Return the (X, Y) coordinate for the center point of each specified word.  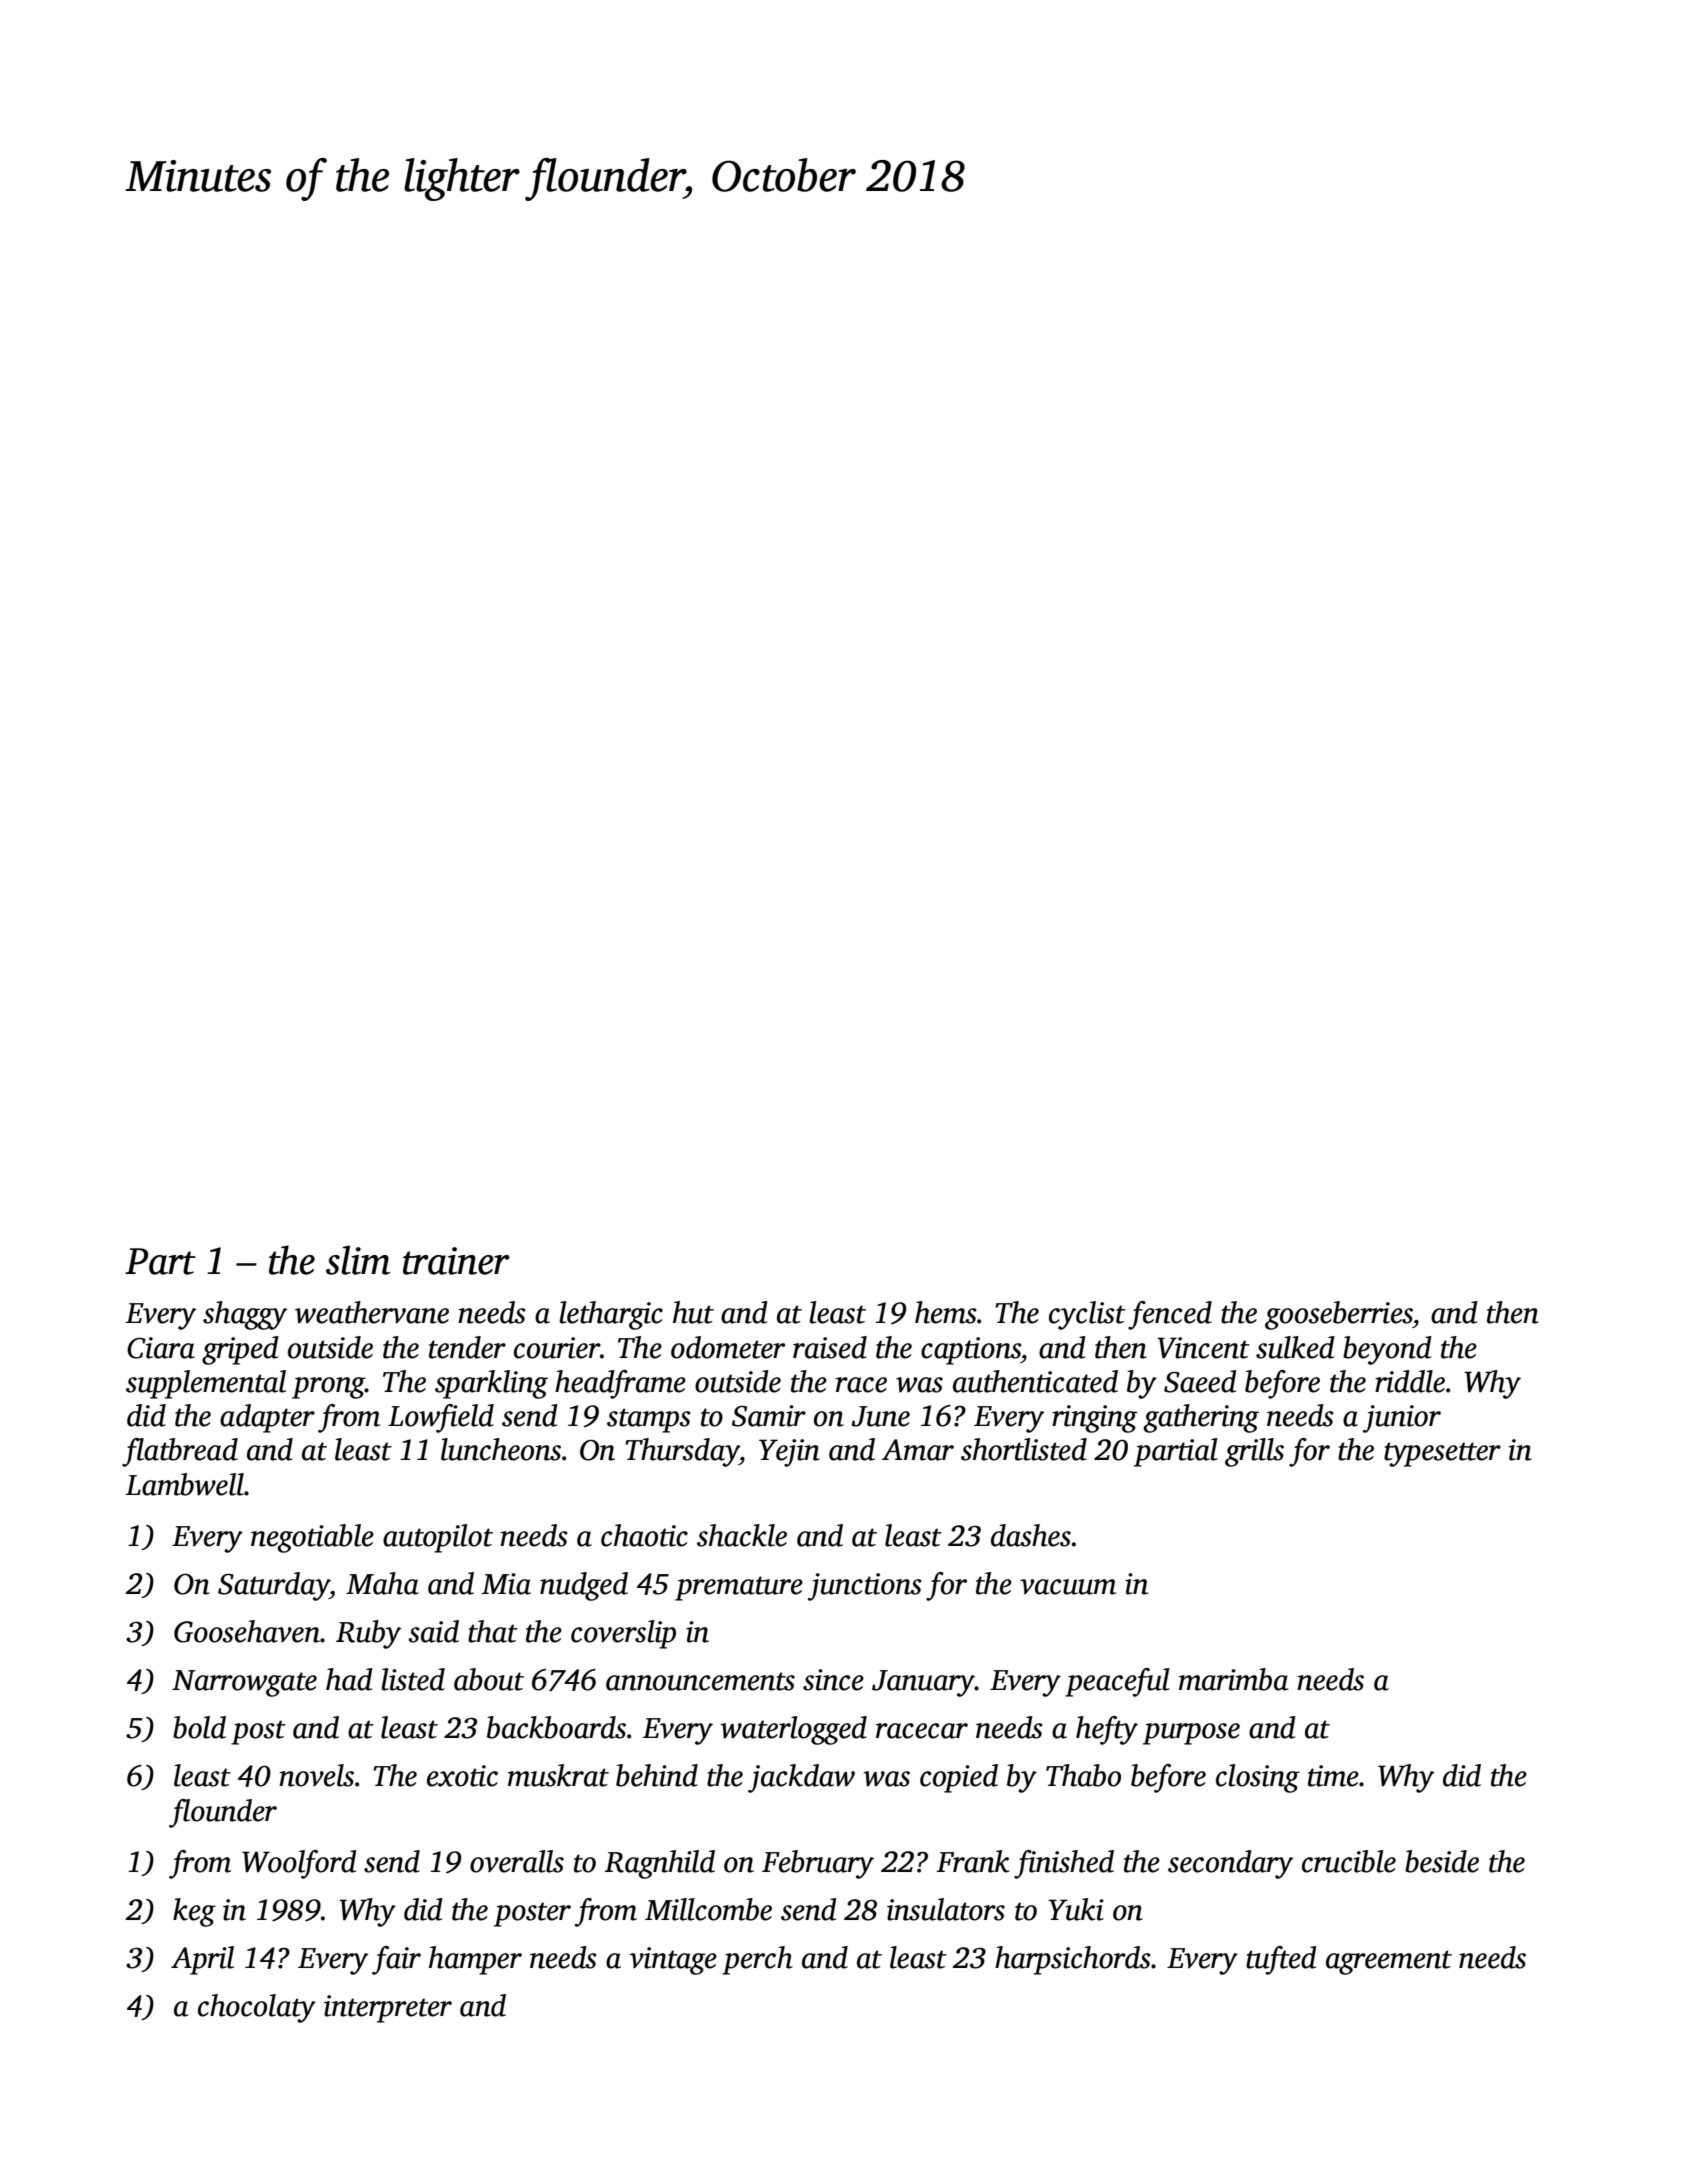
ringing (1095, 1419)
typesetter (1442, 1454)
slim (358, 1260)
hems (946, 1312)
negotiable (312, 1538)
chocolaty (257, 2008)
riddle (1410, 1381)
